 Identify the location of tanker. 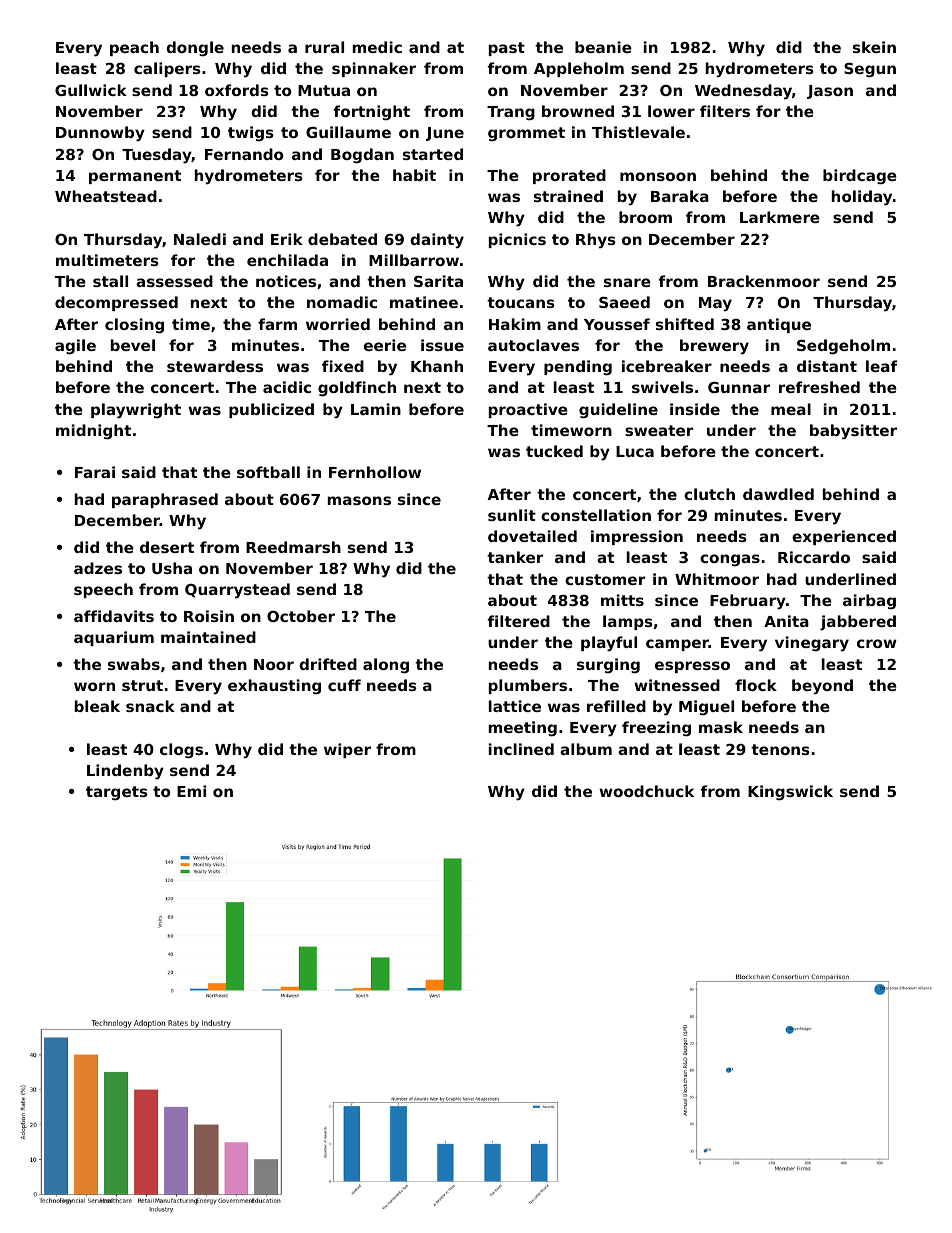
(515, 557).
